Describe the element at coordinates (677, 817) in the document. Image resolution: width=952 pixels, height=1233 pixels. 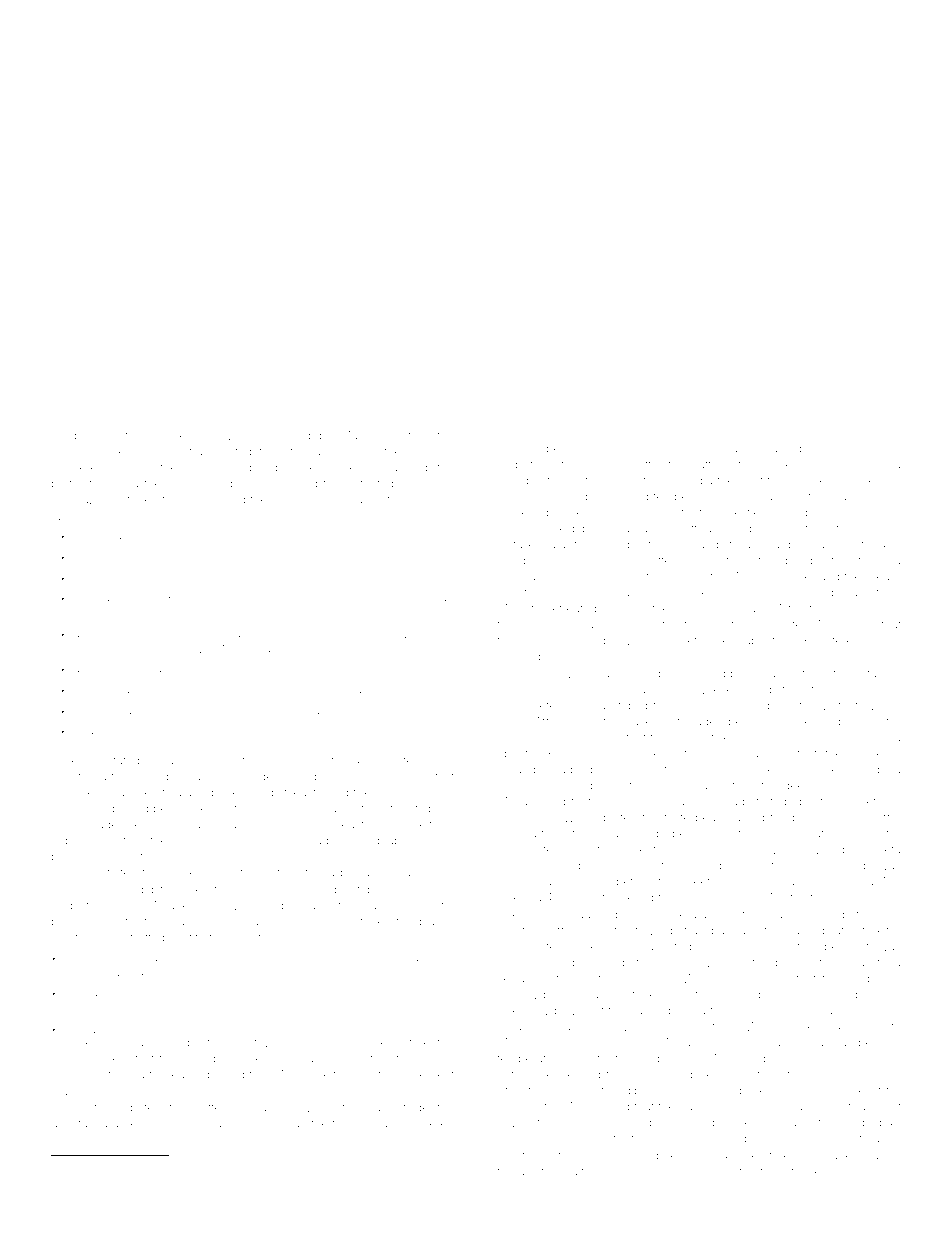
I see `finite` at that location.
